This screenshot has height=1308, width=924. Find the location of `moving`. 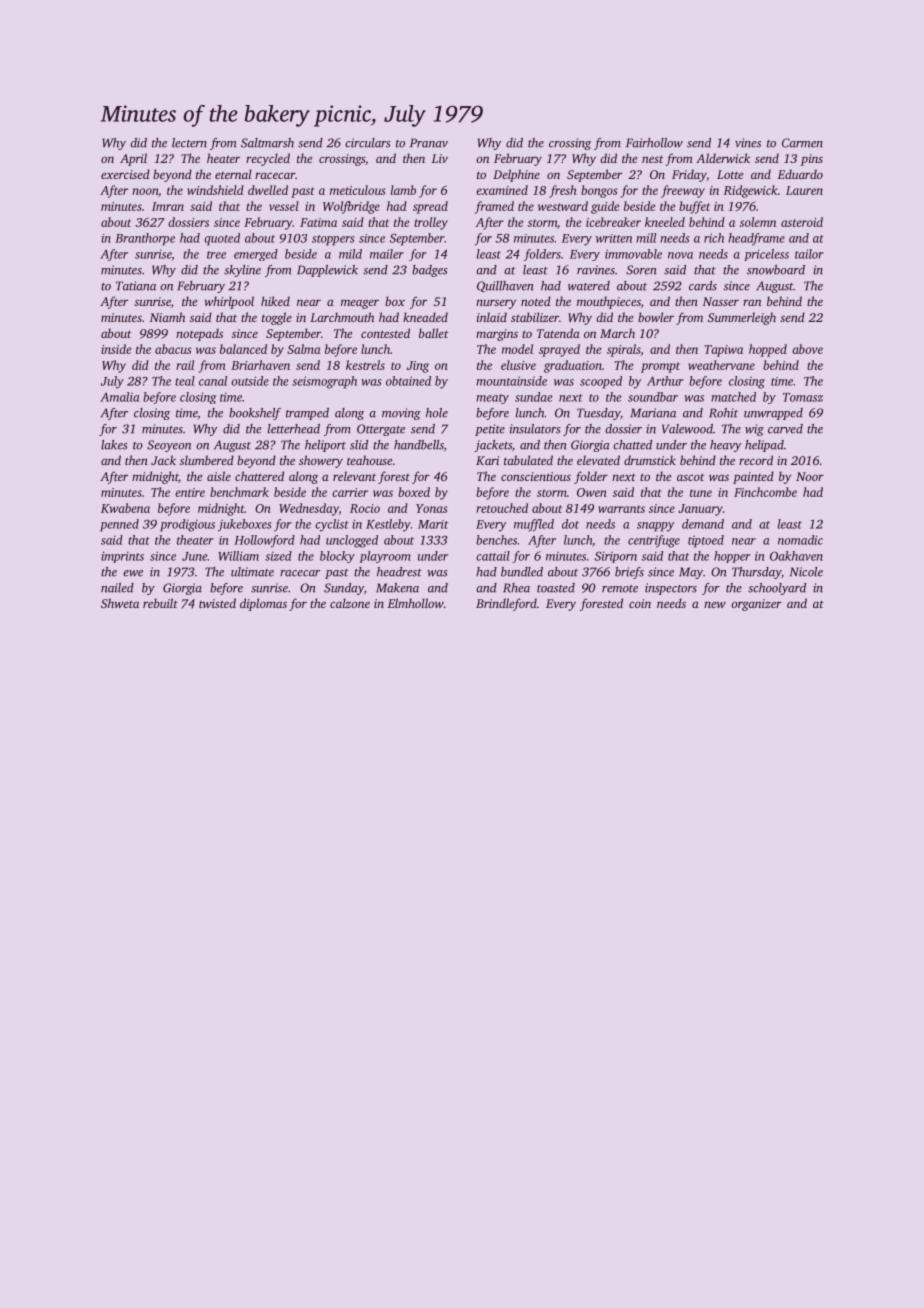

moving is located at coordinates (401, 414).
